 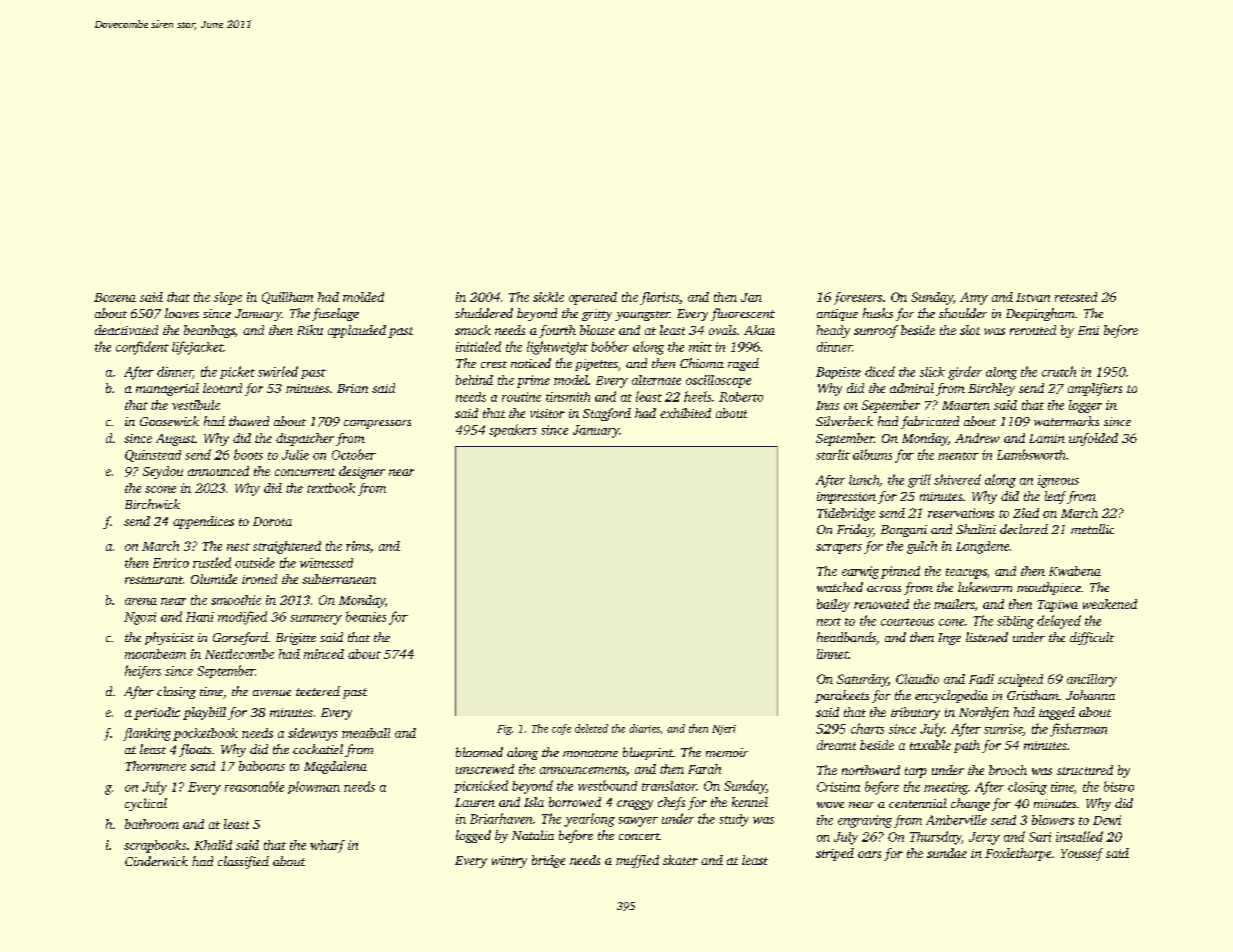 What do you see at coordinates (254, 786) in the page?
I see `reasonable` at bounding box center [254, 786].
